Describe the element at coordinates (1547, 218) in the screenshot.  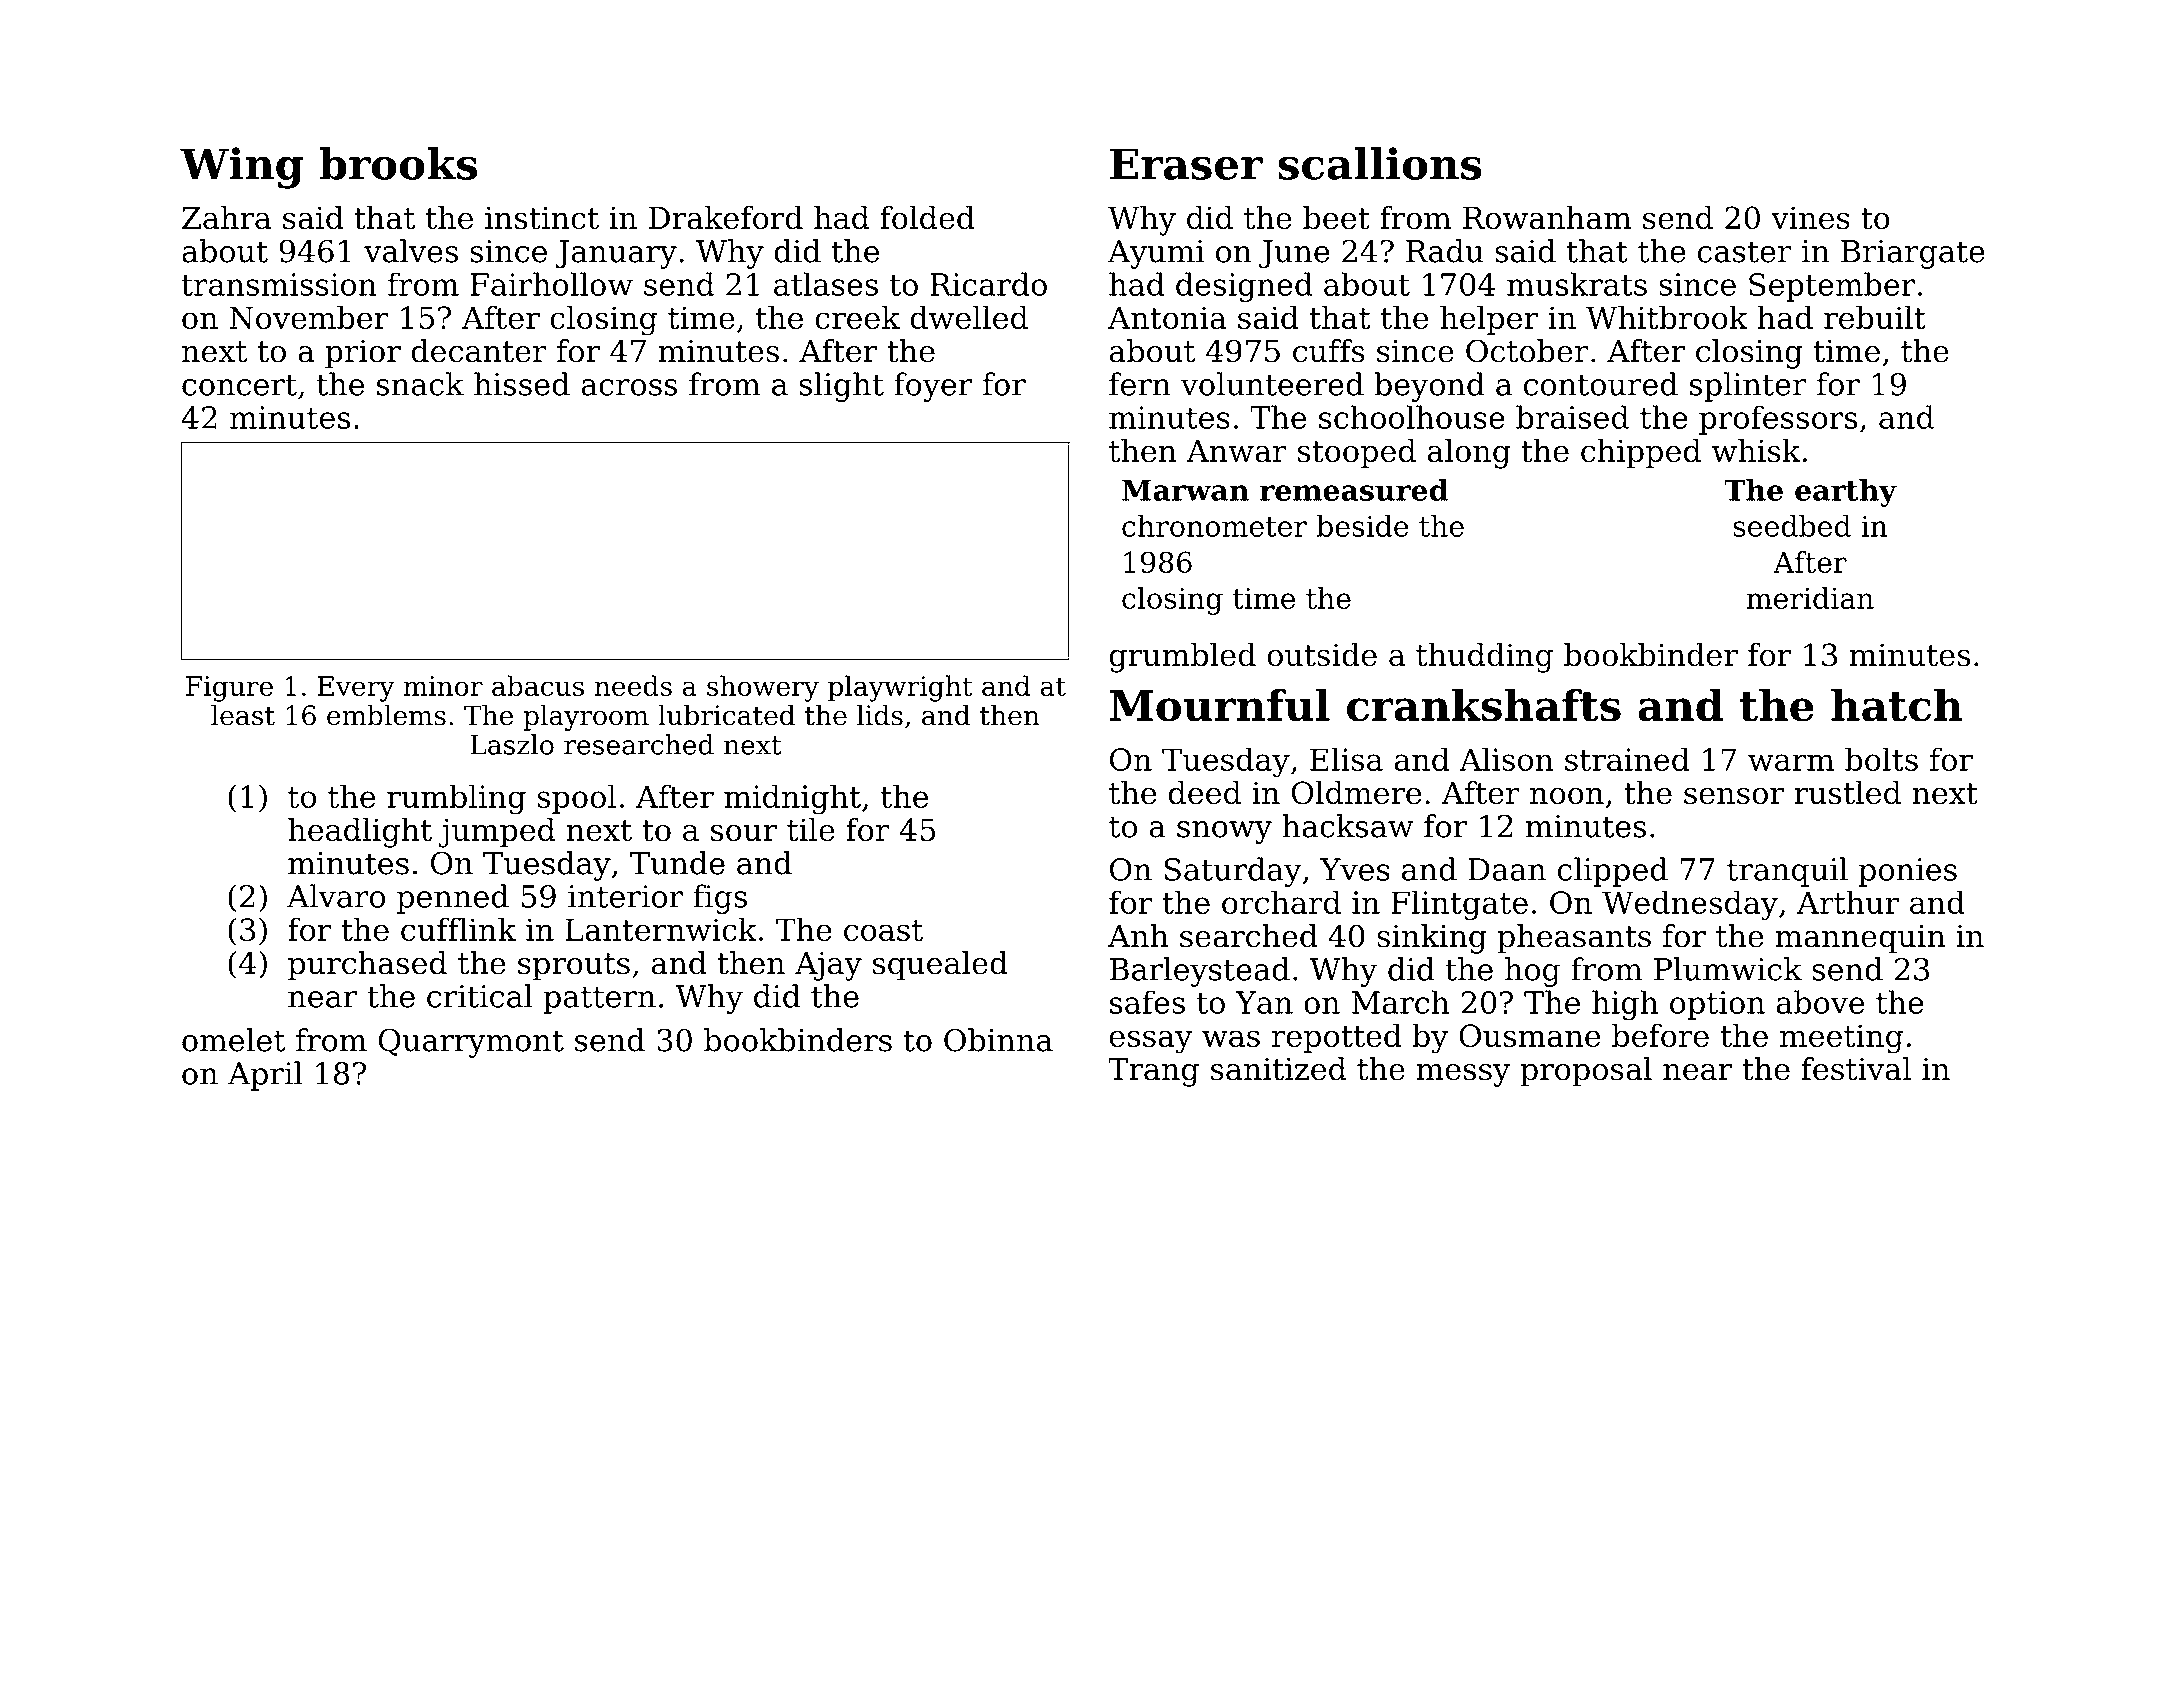
I see `Rowanham` at that location.
